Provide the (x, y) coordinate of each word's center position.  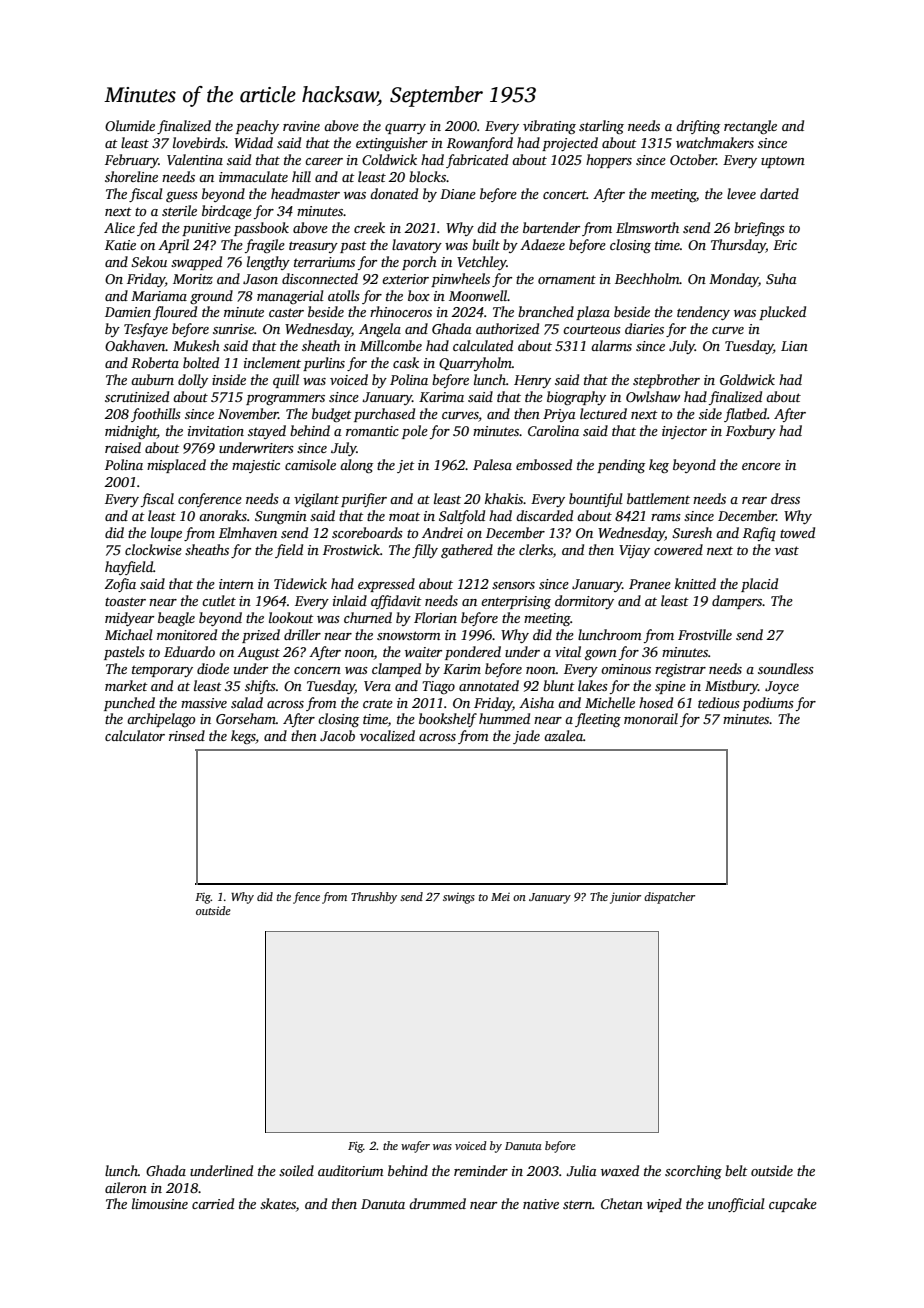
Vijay (634, 551)
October (693, 159)
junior (625, 898)
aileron (126, 1187)
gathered (467, 551)
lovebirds (199, 142)
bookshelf (448, 720)
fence (306, 898)
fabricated (477, 161)
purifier (364, 500)
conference (210, 500)
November (248, 413)
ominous (626, 669)
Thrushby (374, 898)
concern (317, 670)
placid (759, 585)
